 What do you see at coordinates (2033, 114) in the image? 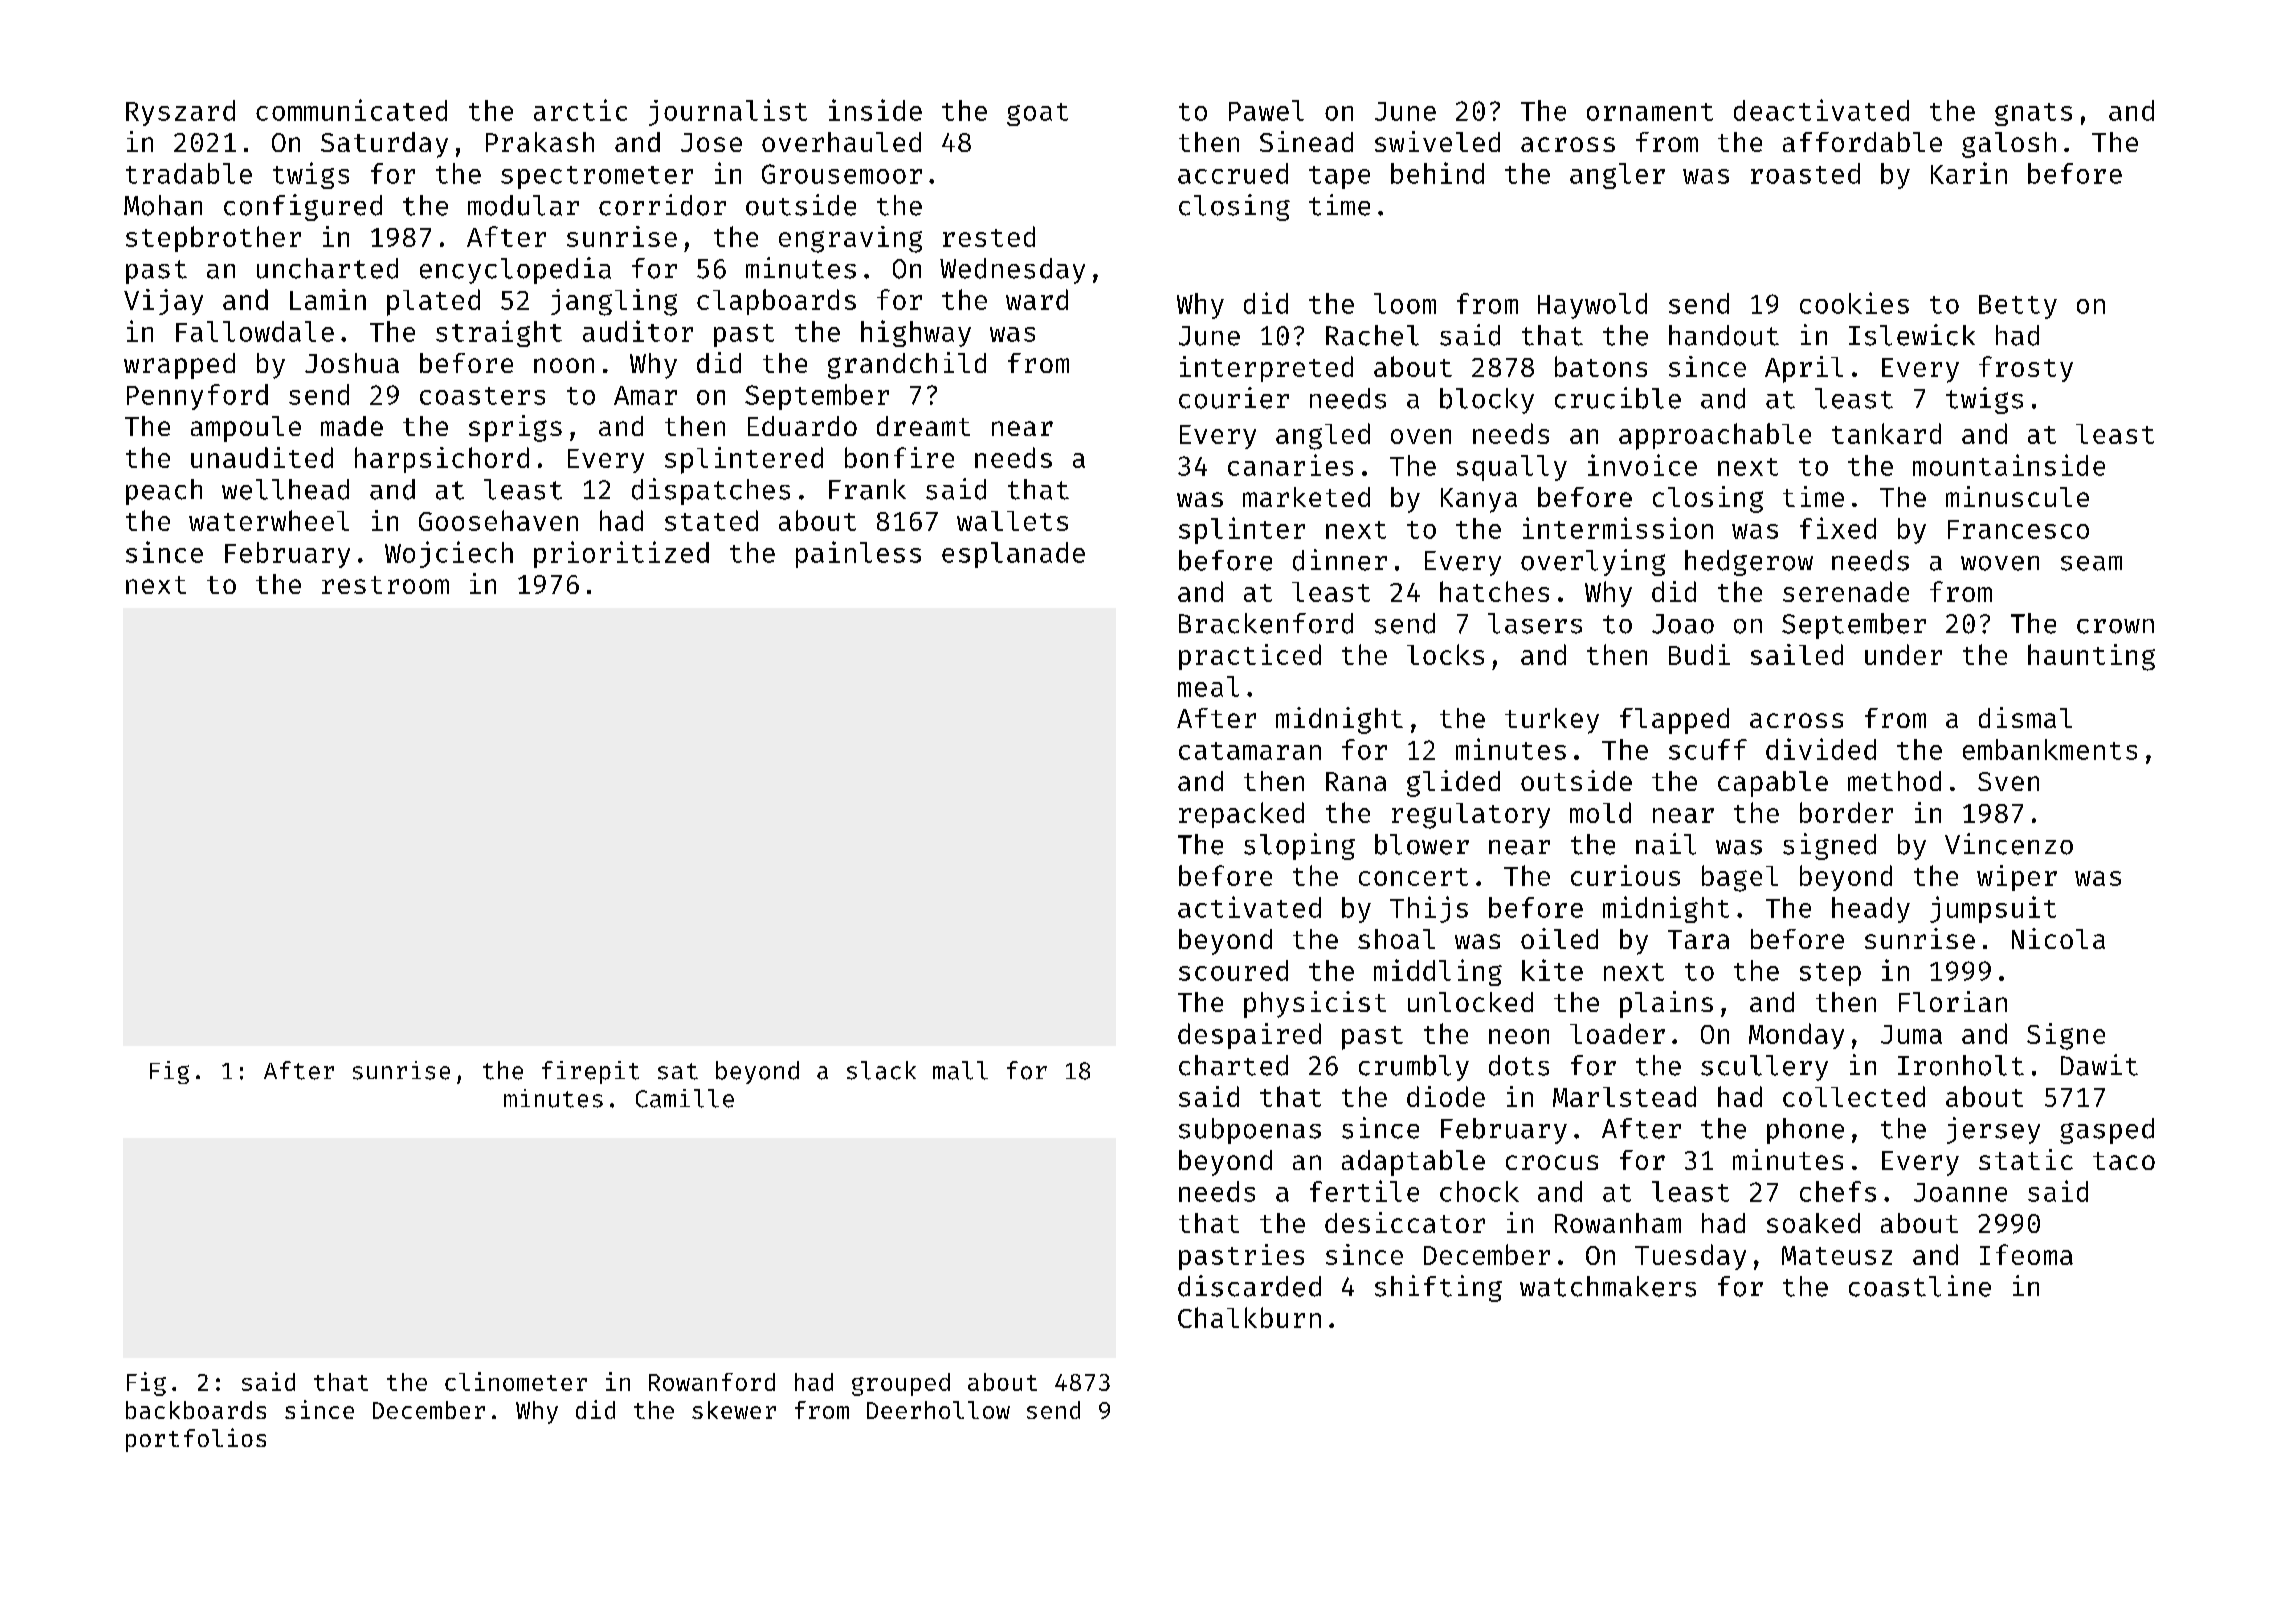
I see `gnats` at bounding box center [2033, 114].
